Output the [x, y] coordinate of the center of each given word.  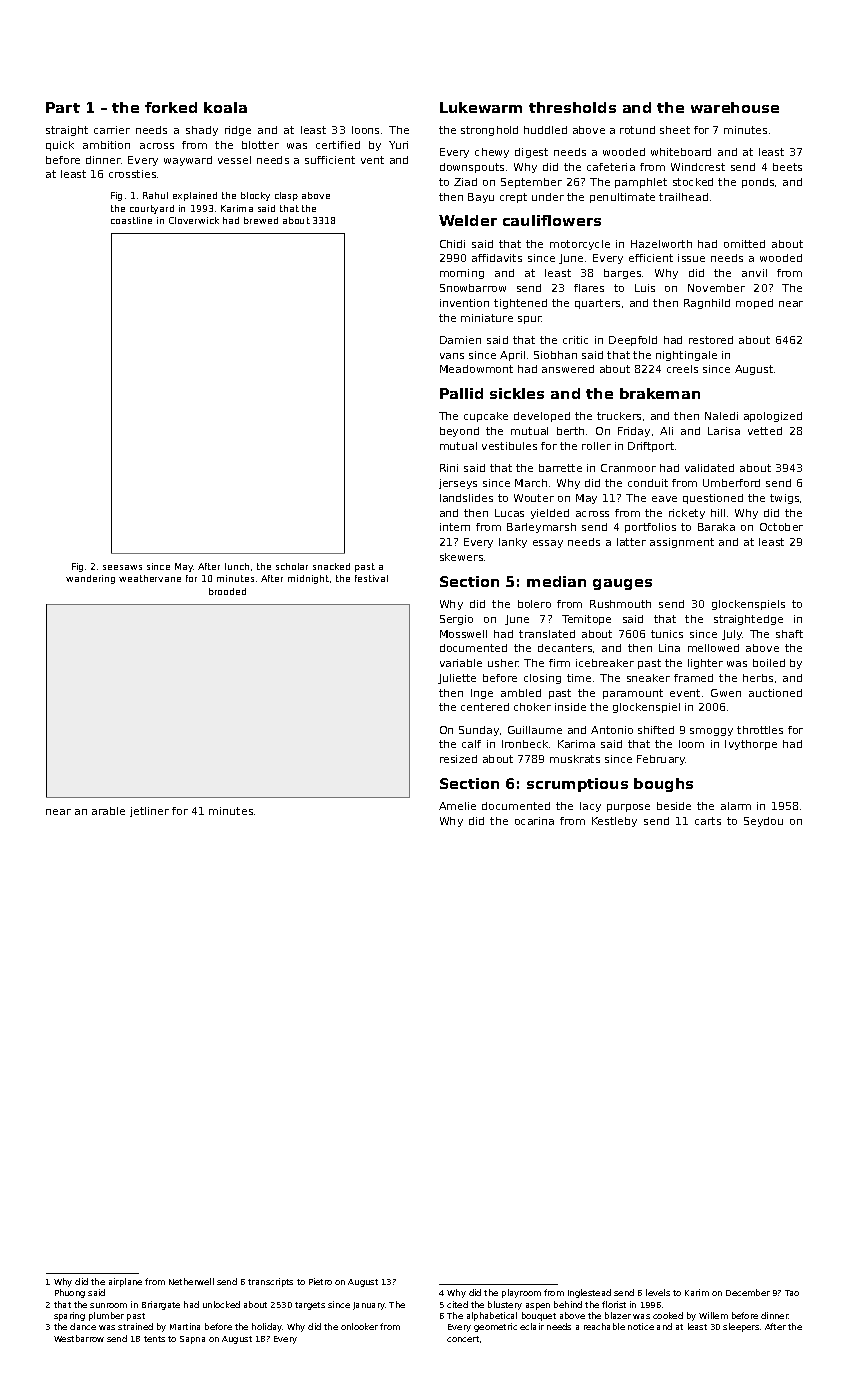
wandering [90, 579]
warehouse [735, 107]
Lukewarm [481, 107]
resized [458, 759]
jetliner [149, 812]
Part [63, 107]
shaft [789, 634]
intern [455, 527]
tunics [667, 634]
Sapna [192, 1340]
